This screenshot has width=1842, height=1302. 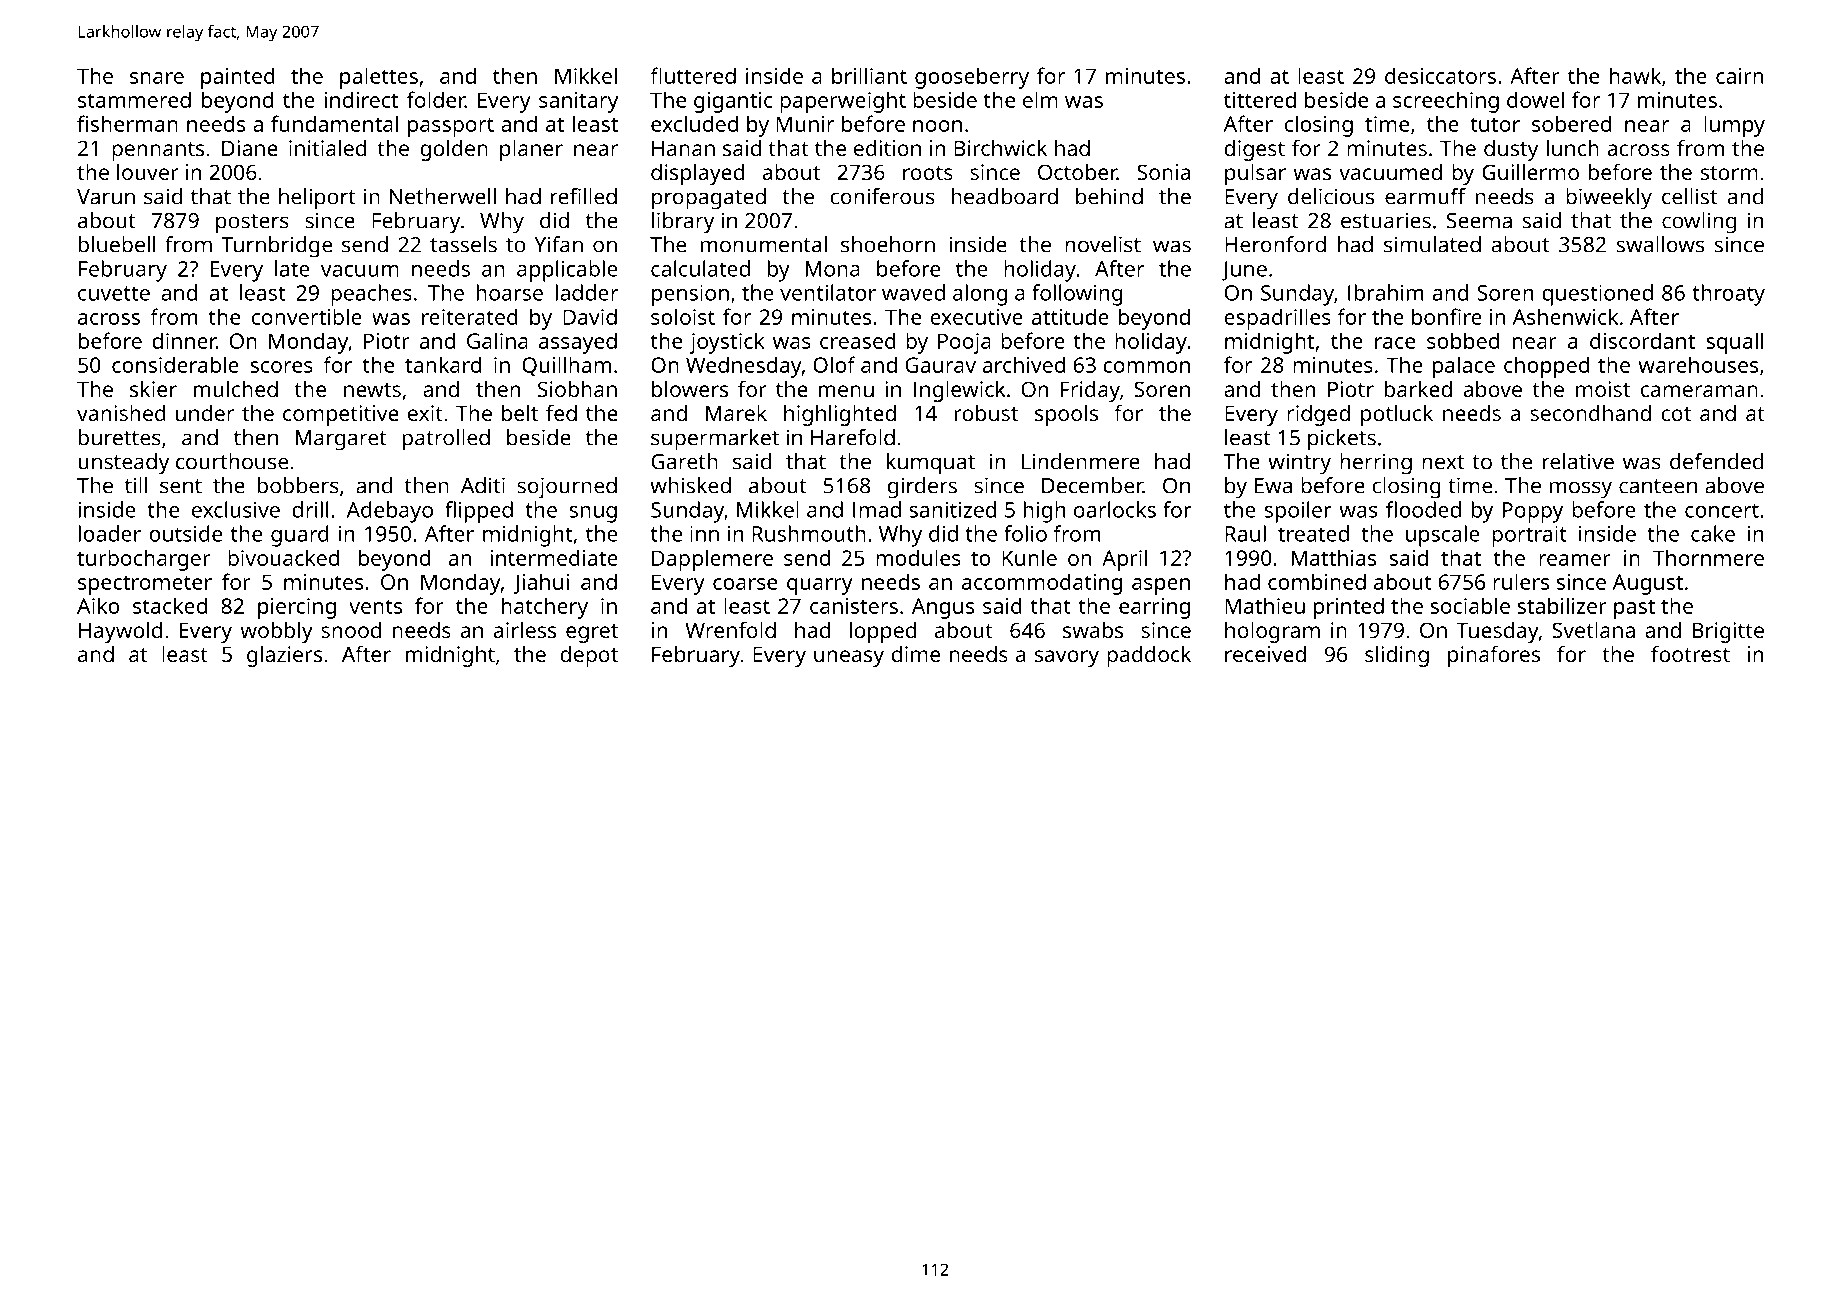 I want to click on pennants, so click(x=158, y=151).
